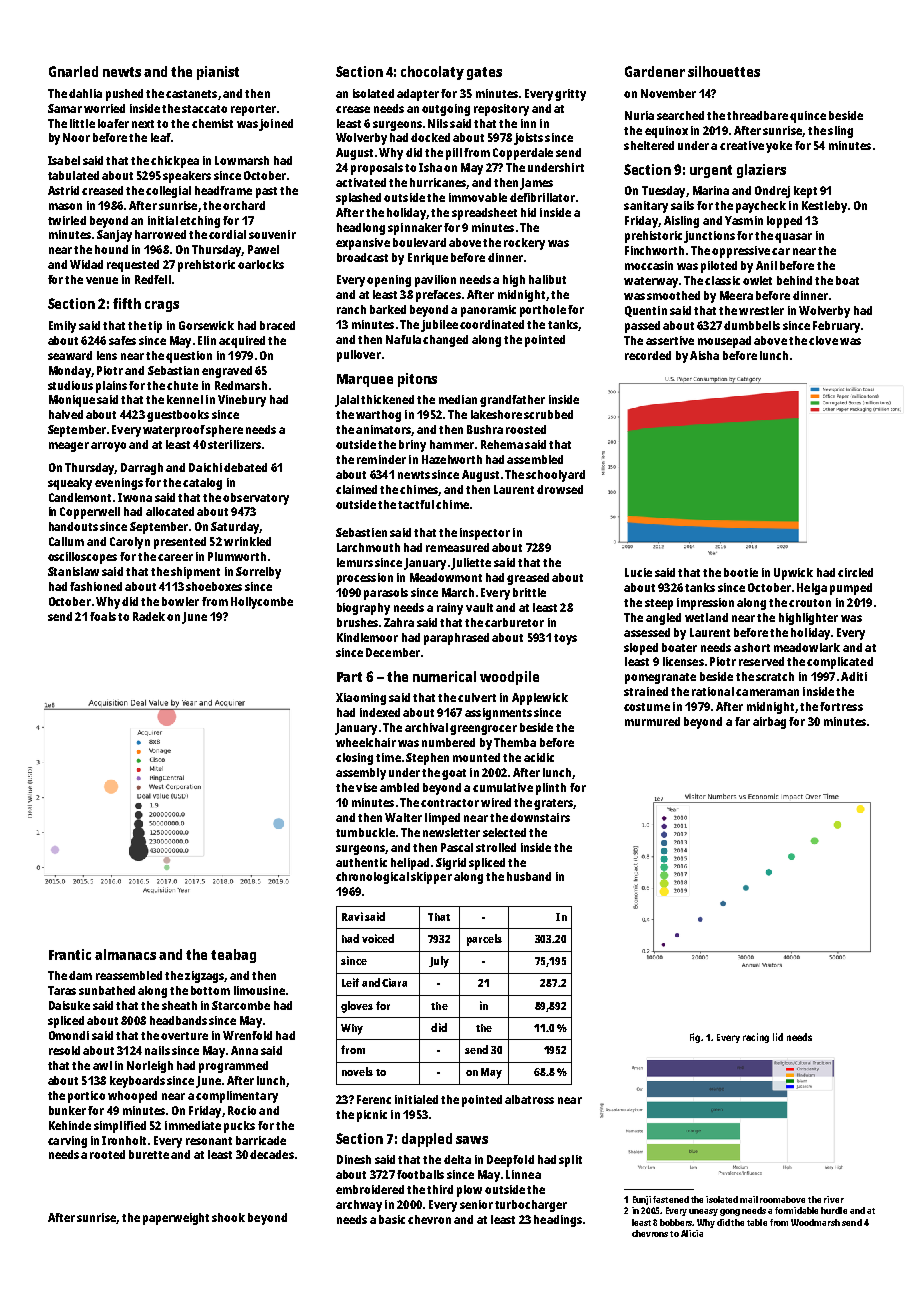 This page has height=1308, width=924. I want to click on almanacs, so click(125, 954).
